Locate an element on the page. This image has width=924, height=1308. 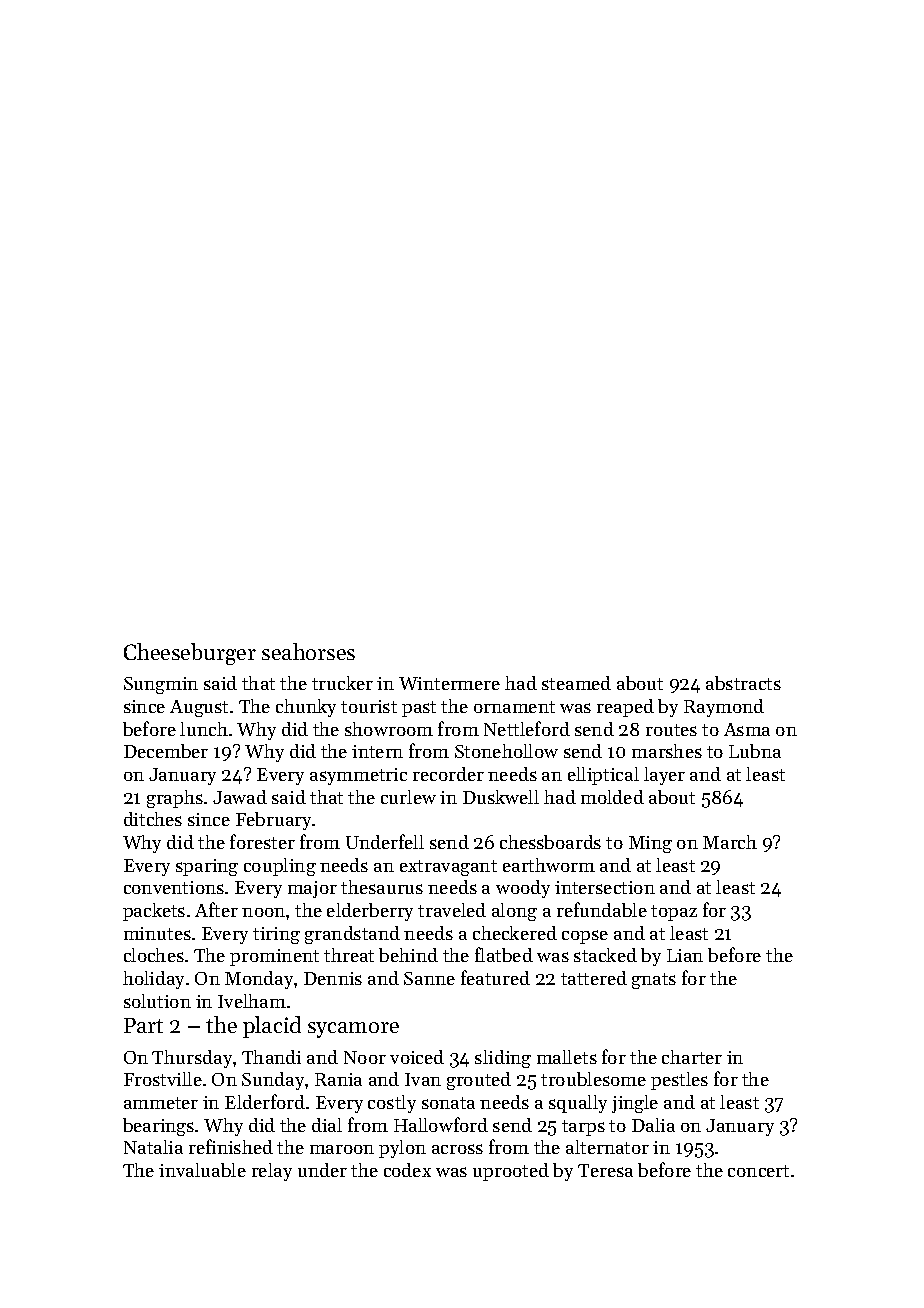
concert is located at coordinates (758, 1171).
